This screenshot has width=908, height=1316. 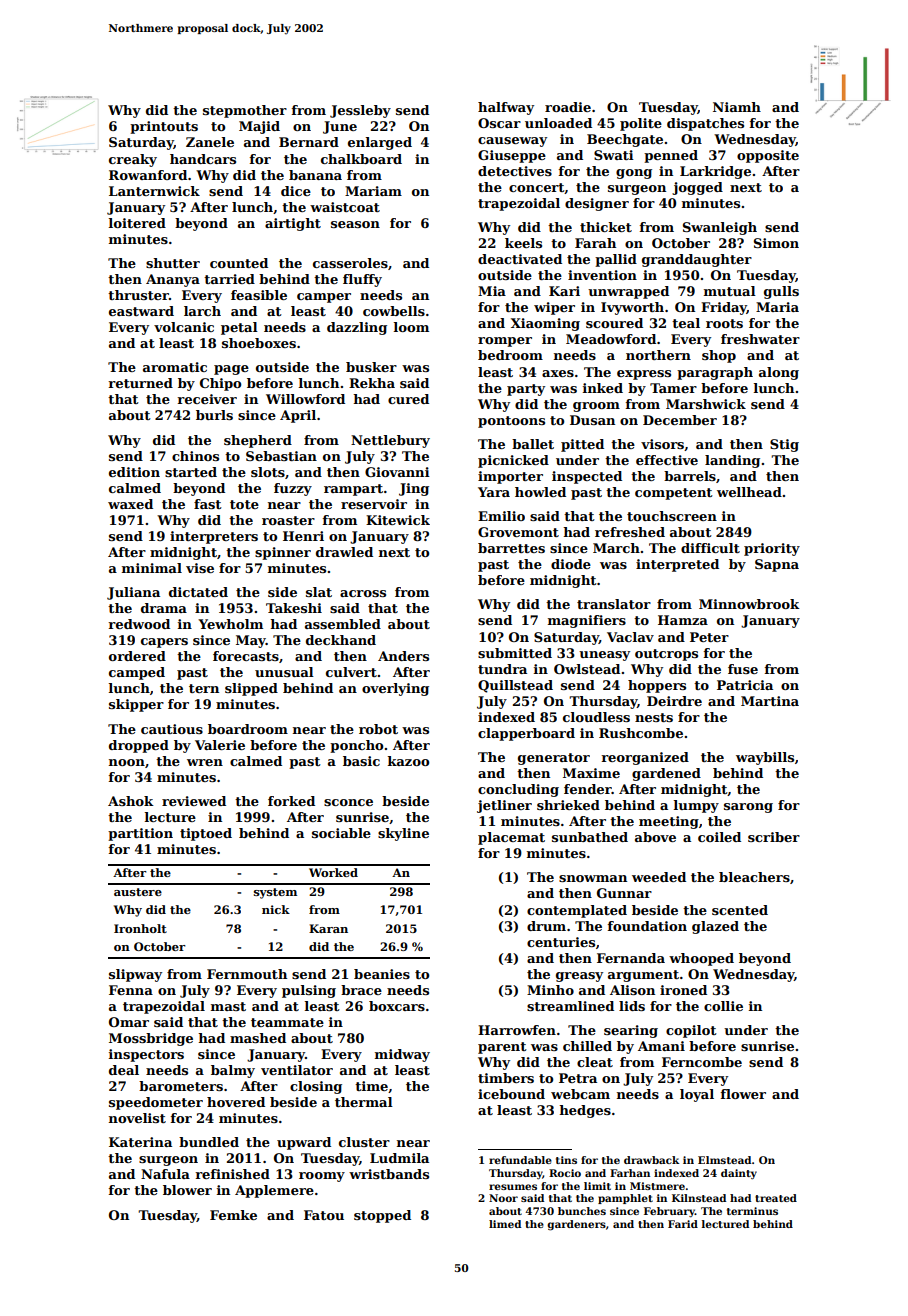 I want to click on wellhead, so click(x=749, y=492).
